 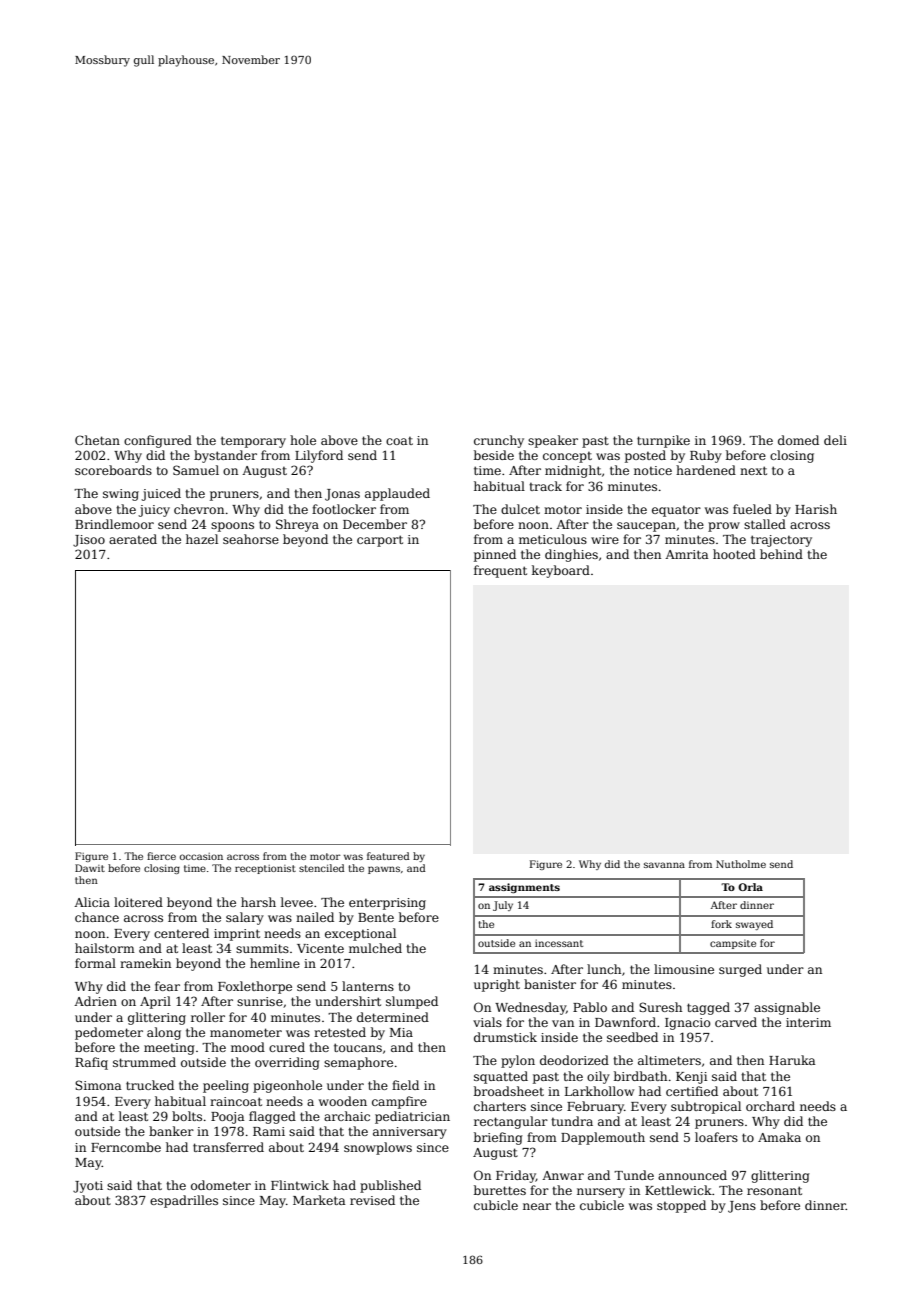 What do you see at coordinates (742, 1207) in the screenshot?
I see `Jens` at bounding box center [742, 1207].
